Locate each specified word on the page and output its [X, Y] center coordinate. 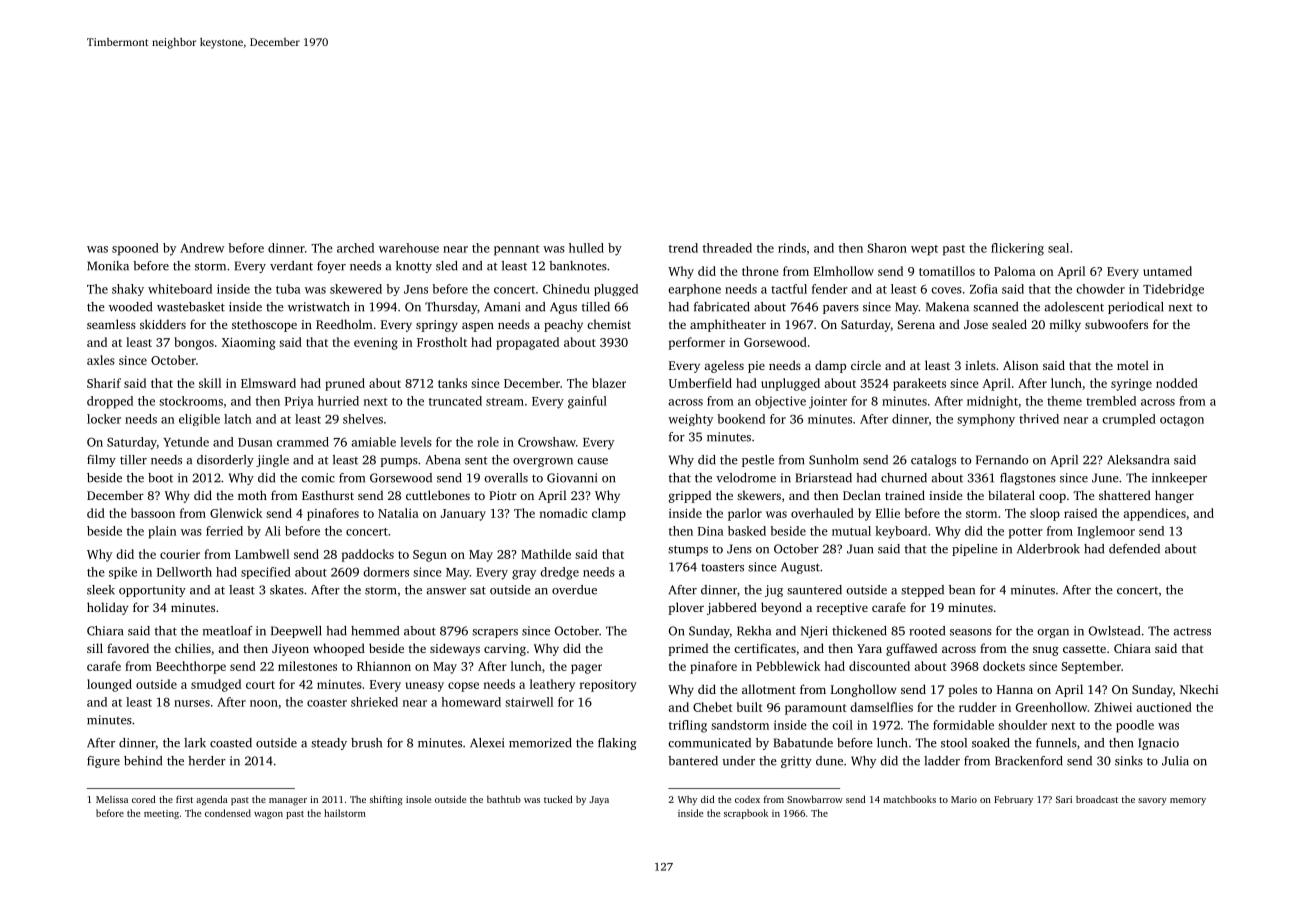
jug [774, 591]
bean [962, 590]
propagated [527, 343]
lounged [109, 685]
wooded [130, 307]
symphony [986, 420]
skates [287, 590]
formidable [963, 725]
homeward [471, 702]
